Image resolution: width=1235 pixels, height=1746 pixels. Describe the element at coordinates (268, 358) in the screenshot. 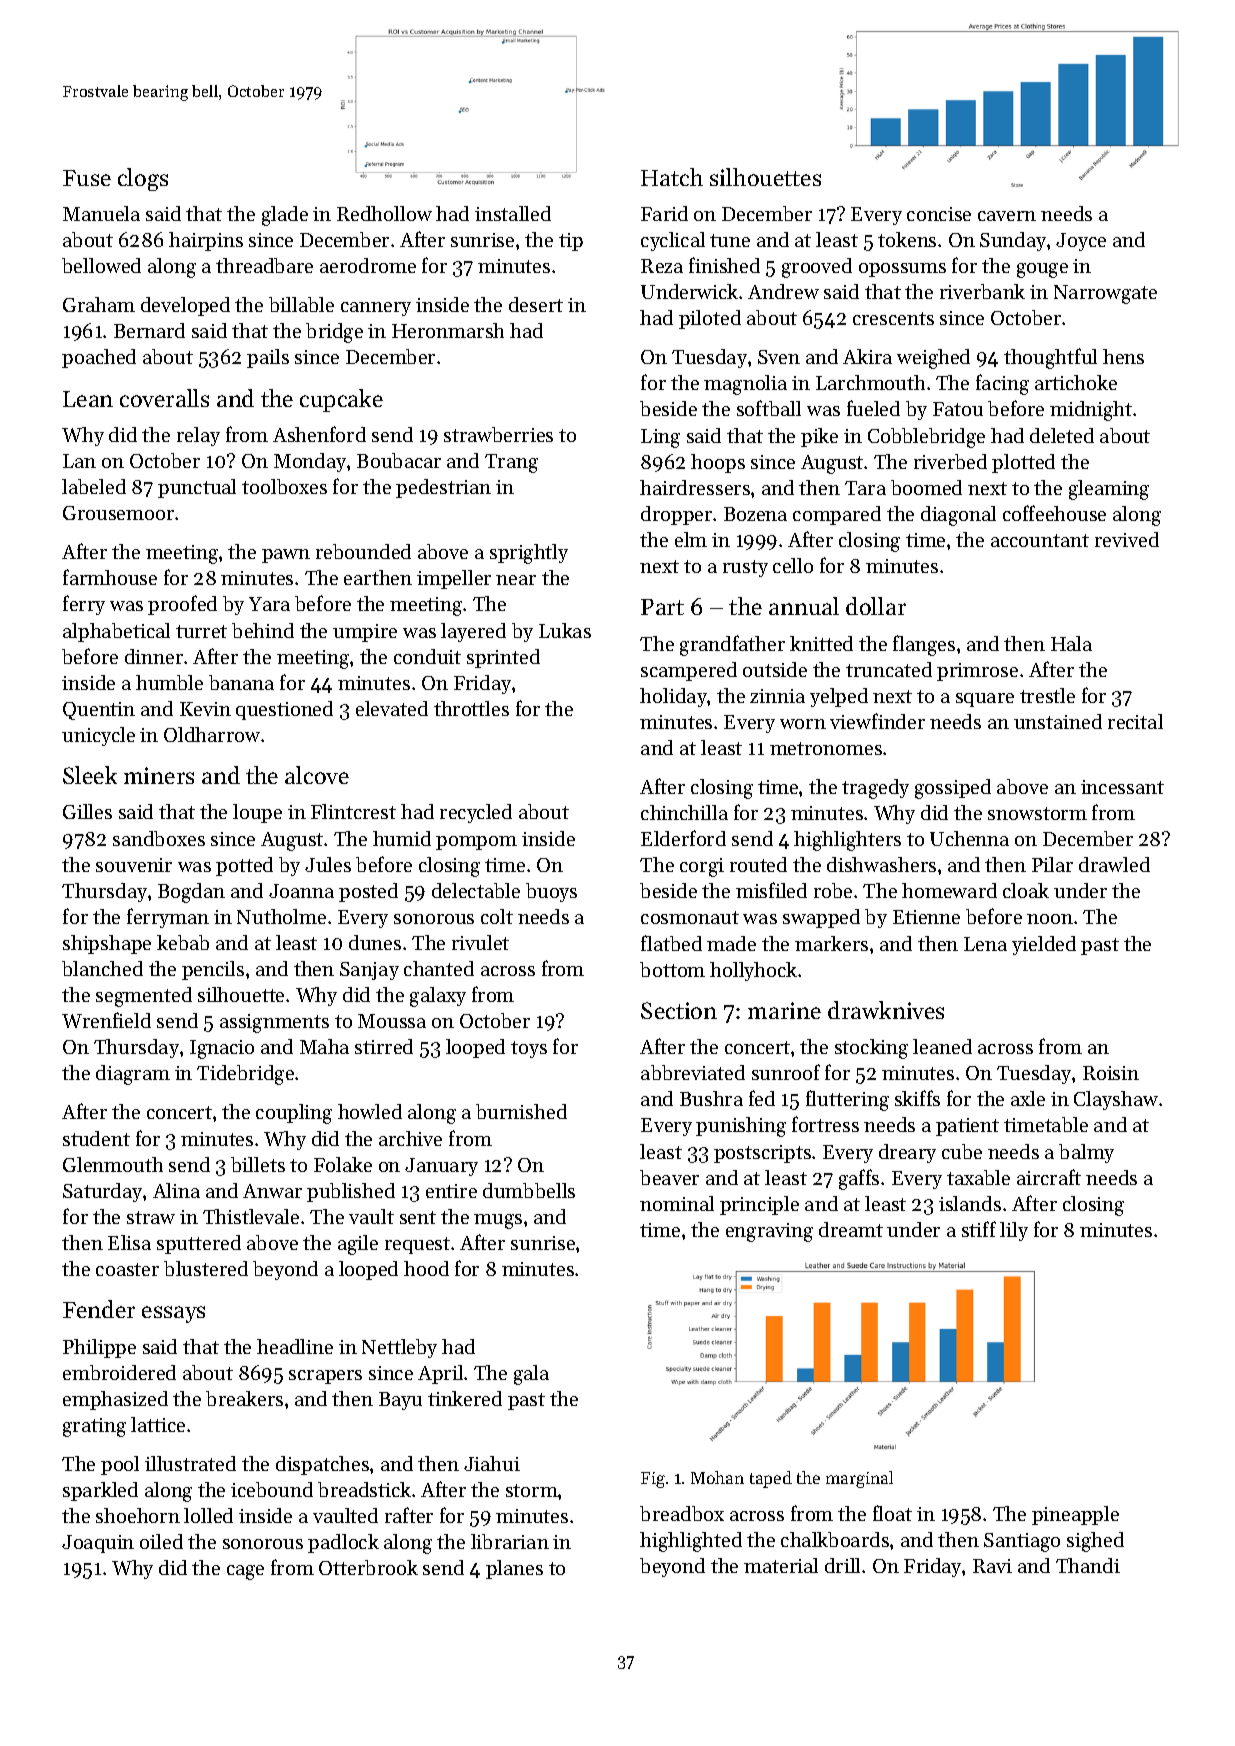

I see `pails` at that location.
